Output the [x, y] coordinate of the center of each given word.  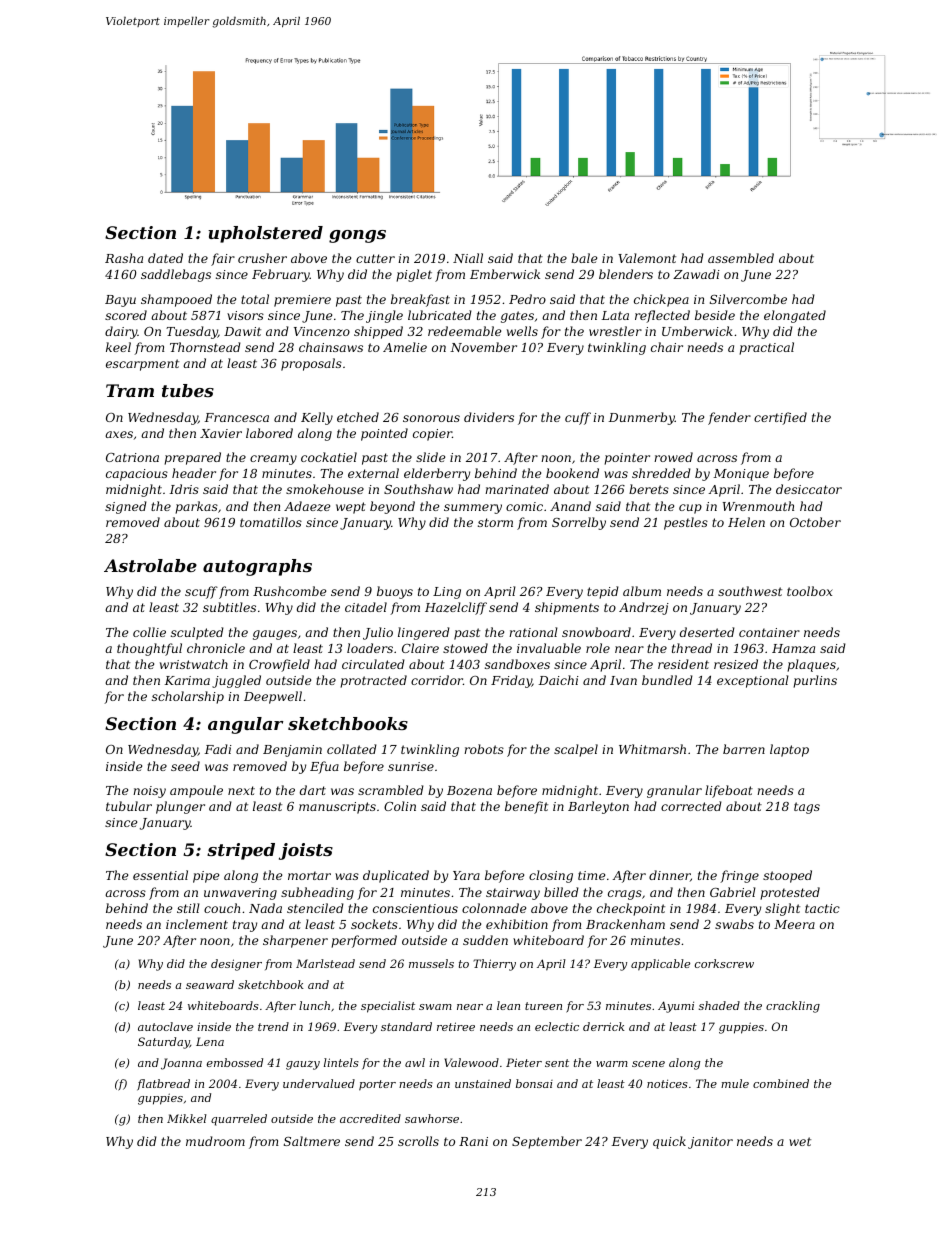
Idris [184, 489]
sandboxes [517, 664]
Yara [466, 875]
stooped [787, 876]
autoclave [165, 1026]
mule [735, 1083]
